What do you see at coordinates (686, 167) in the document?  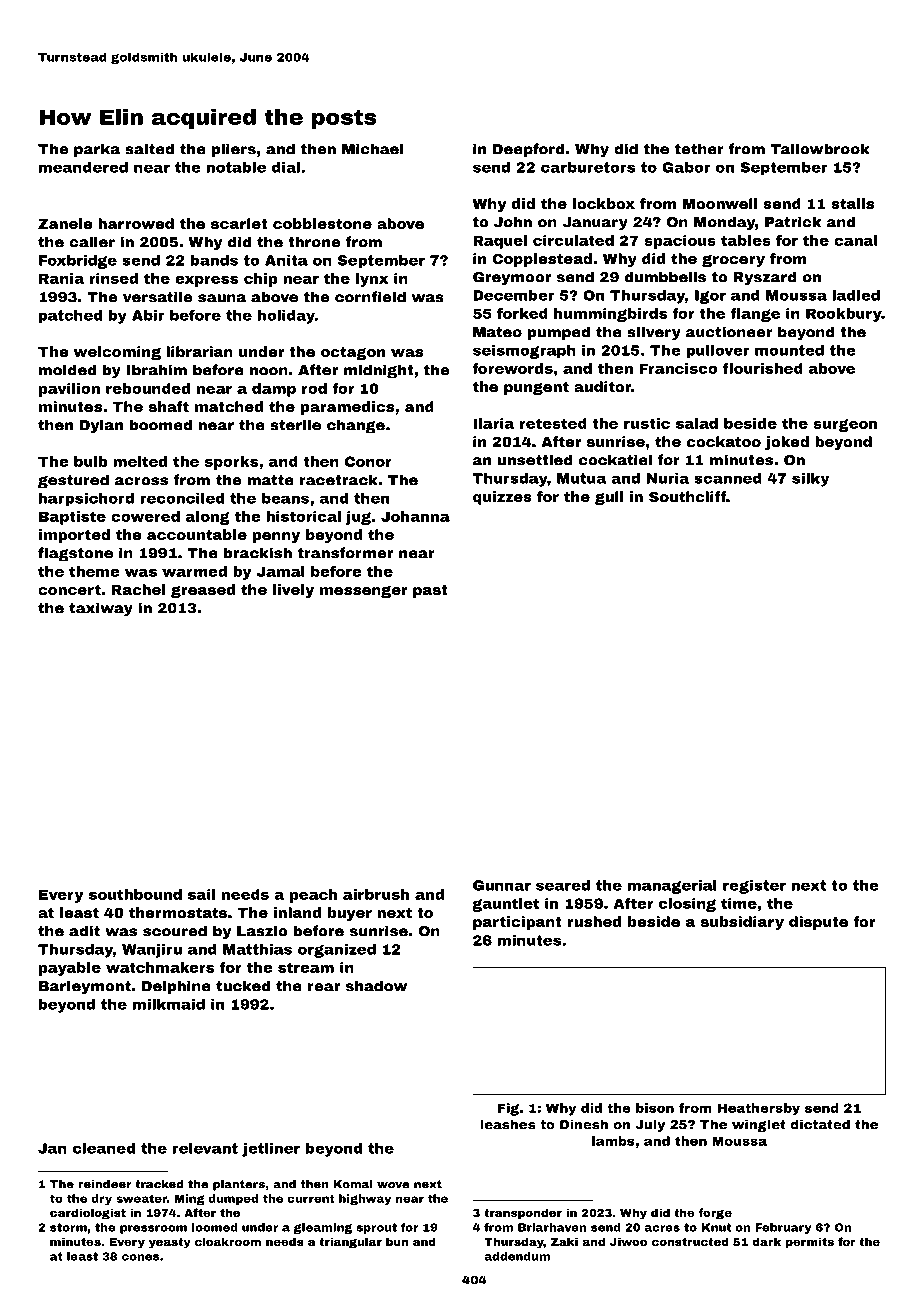 I see `Gabor` at bounding box center [686, 167].
